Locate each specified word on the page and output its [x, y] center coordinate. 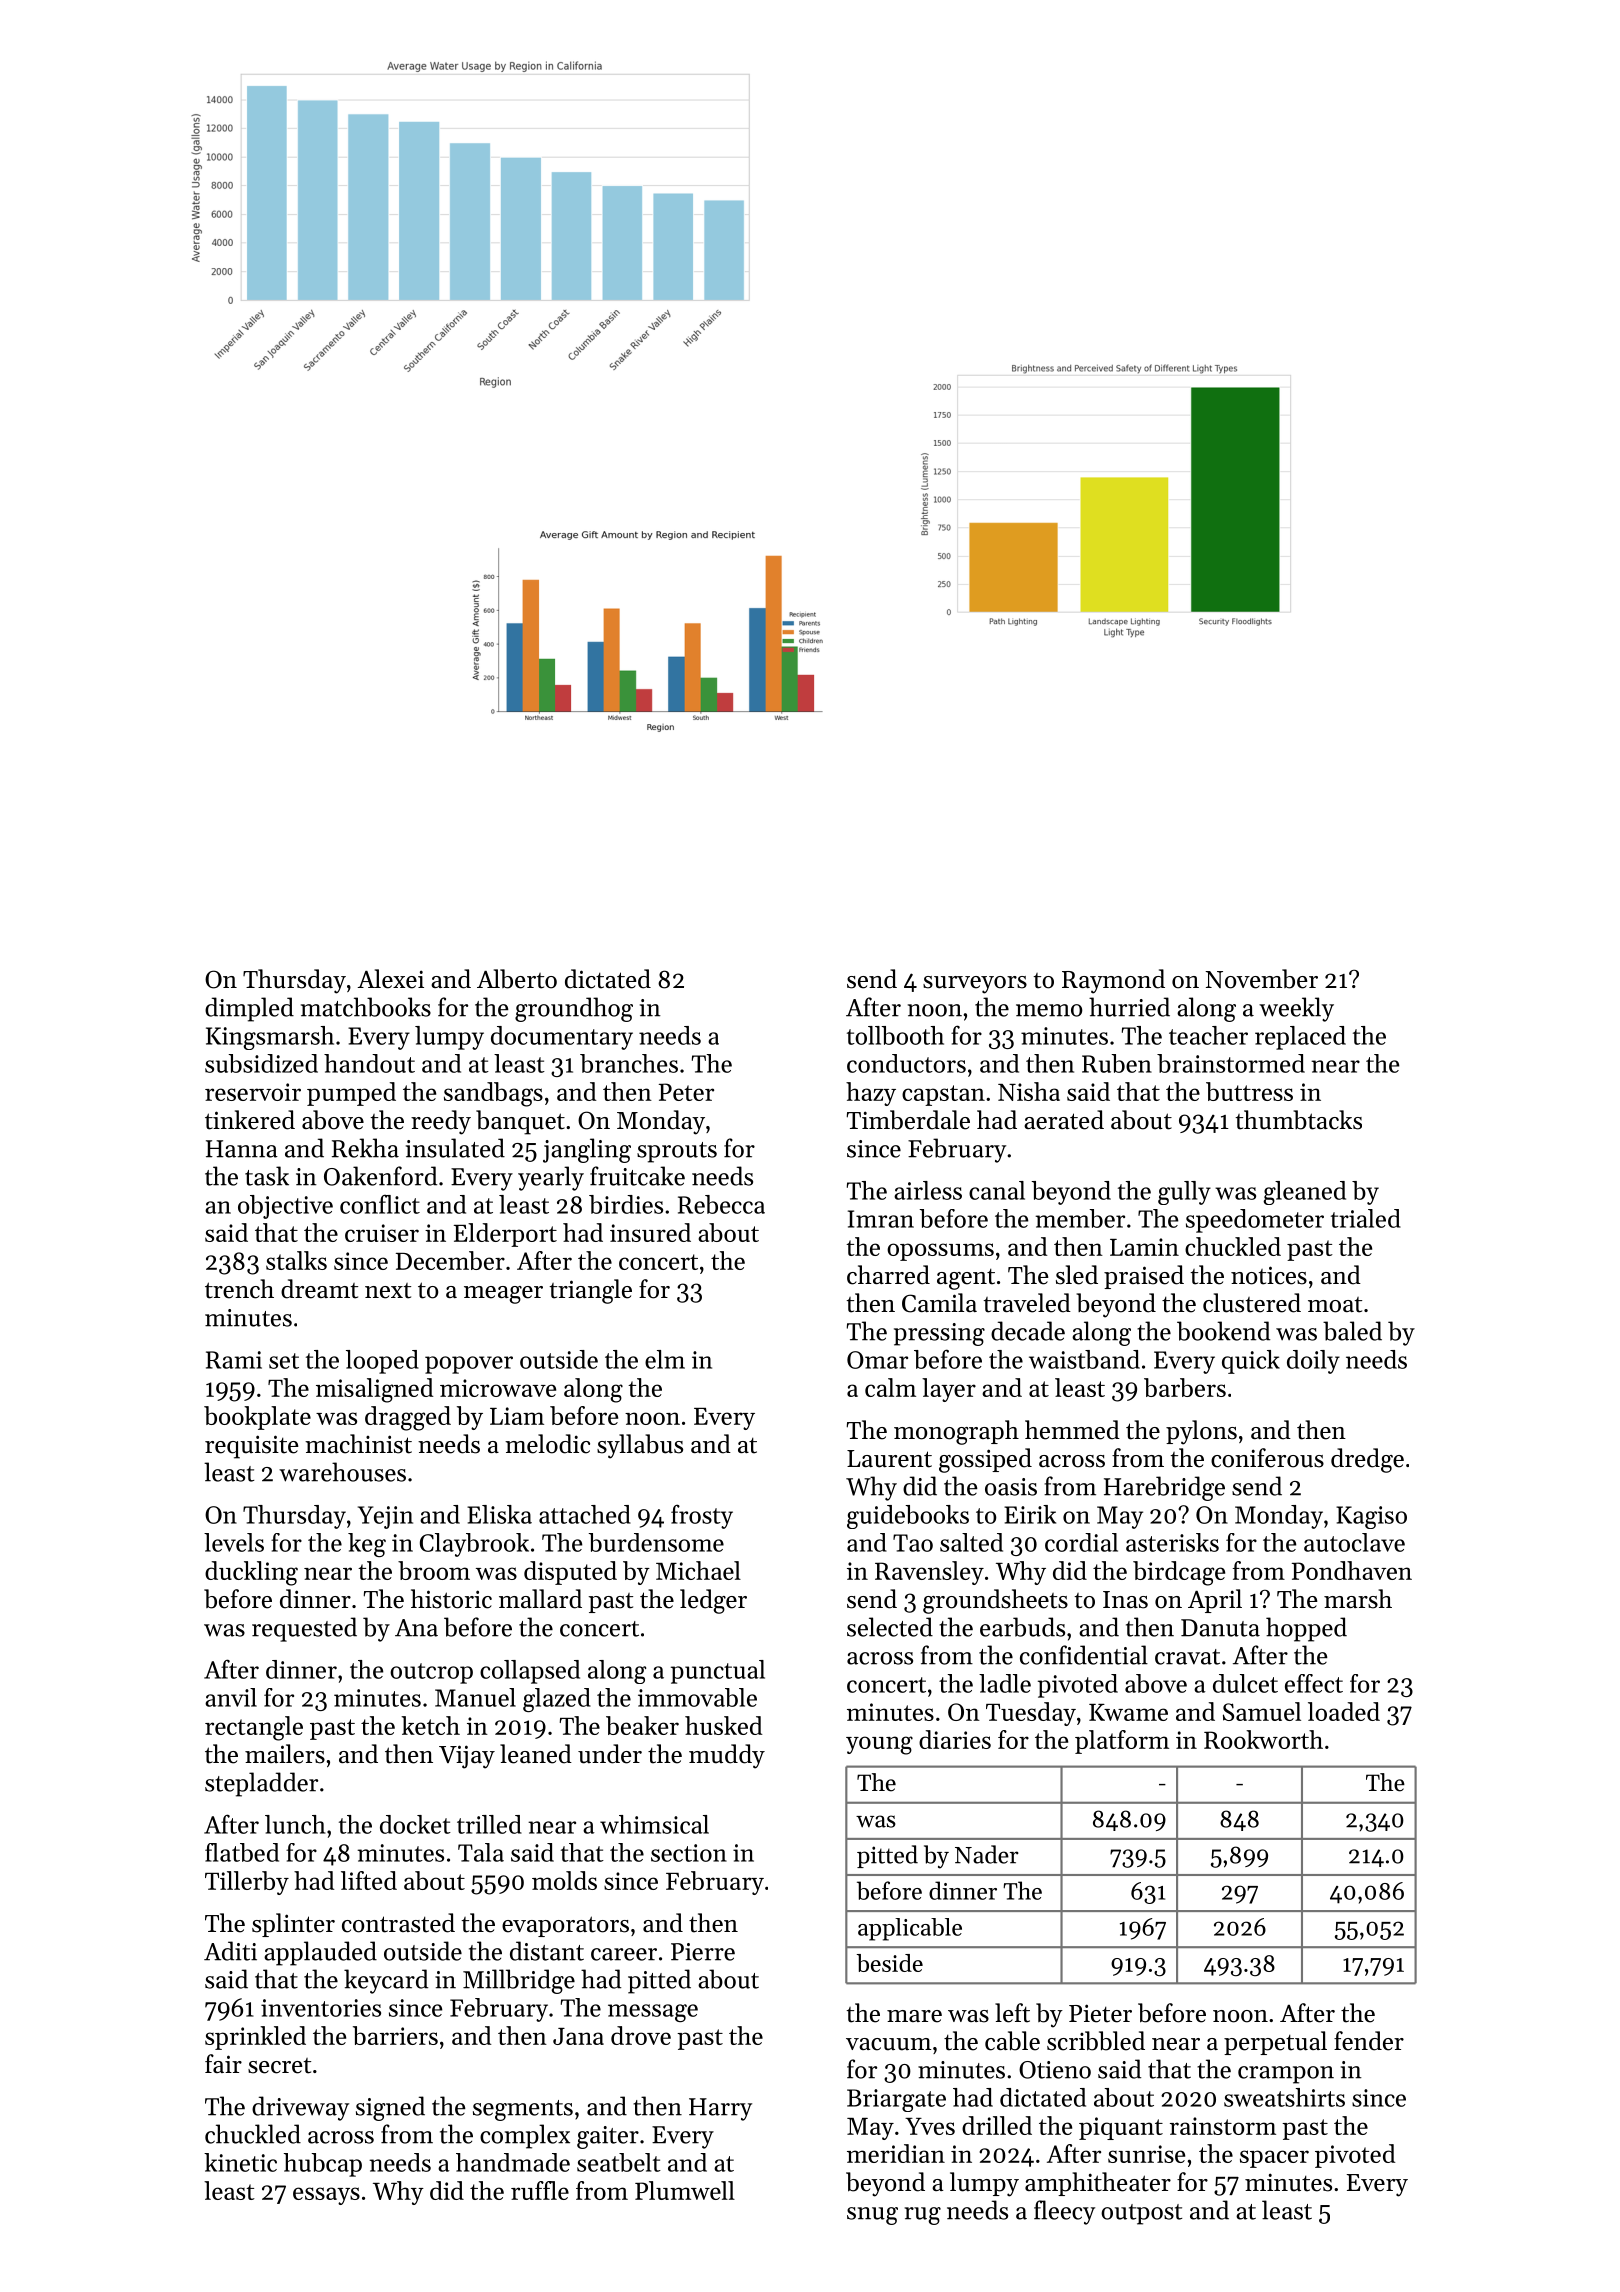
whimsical [654, 1824]
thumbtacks [1299, 1120]
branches [629, 1063]
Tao [913, 1543]
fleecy [1064, 2212]
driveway [300, 2108]
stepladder [261, 1784]
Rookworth [1263, 1739]
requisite [252, 1447]
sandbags [493, 1094]
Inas [1125, 1600]
